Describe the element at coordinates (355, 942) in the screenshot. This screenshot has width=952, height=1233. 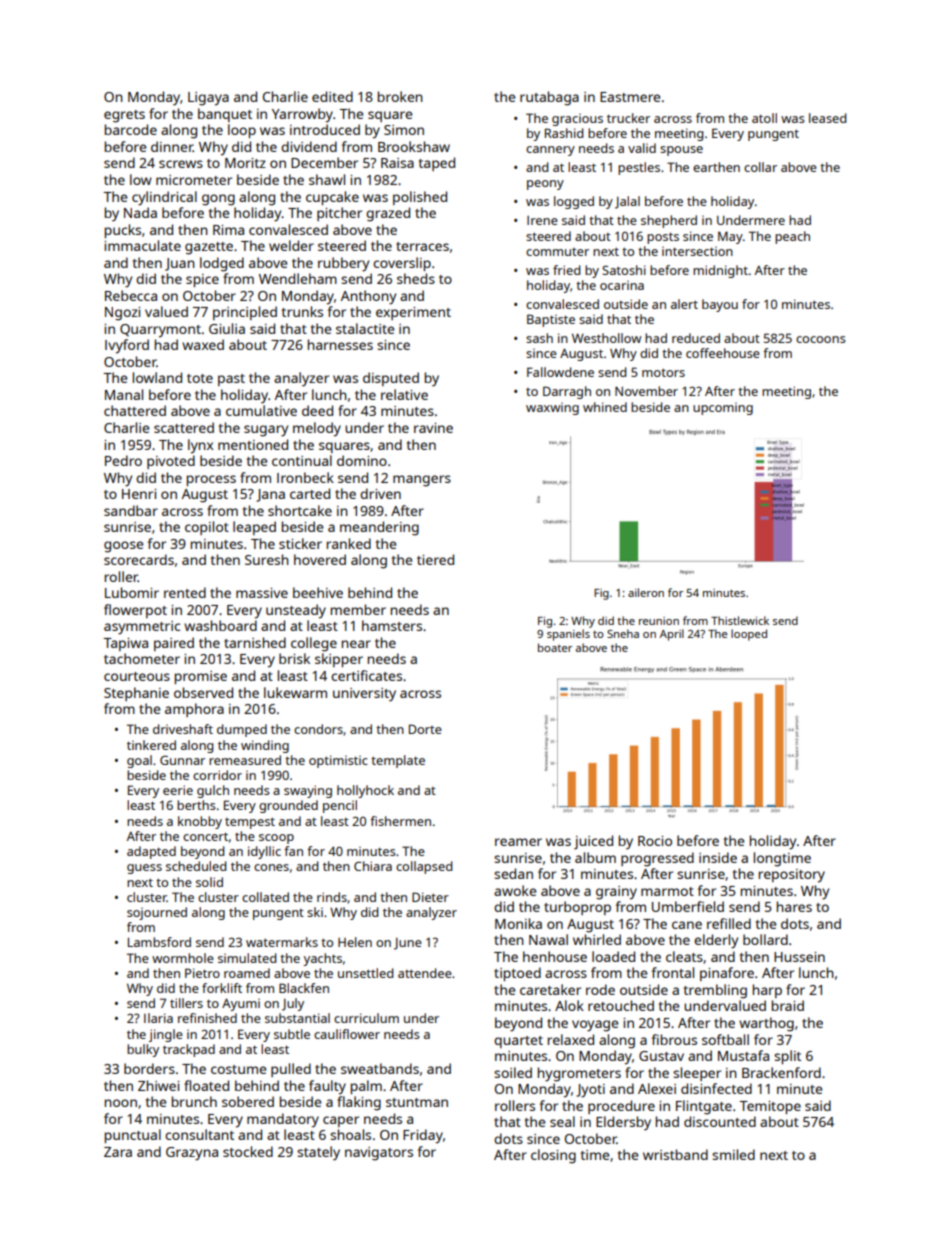
I see `Helen` at that location.
